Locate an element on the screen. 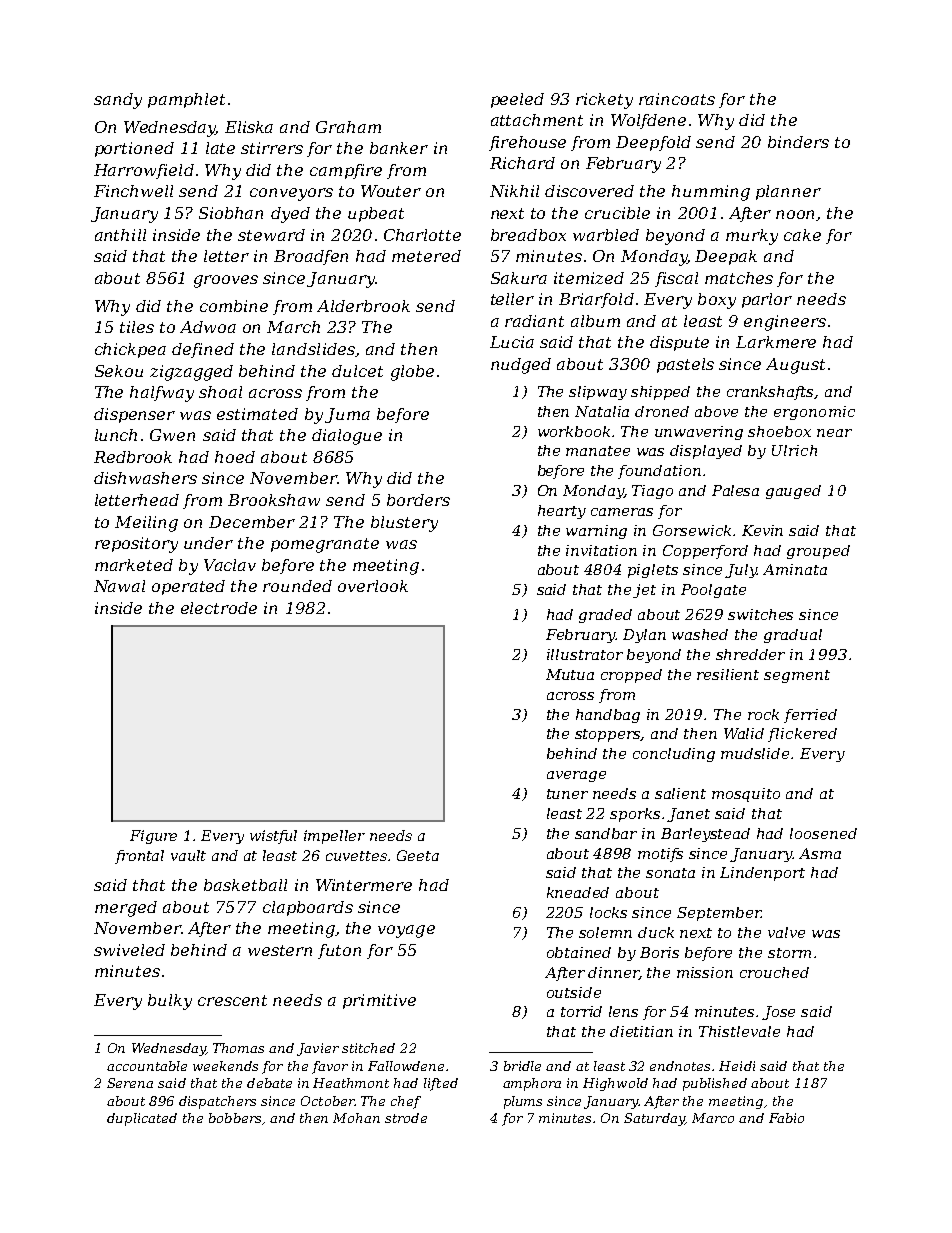 This screenshot has width=952, height=1233. warbled is located at coordinates (606, 235).
